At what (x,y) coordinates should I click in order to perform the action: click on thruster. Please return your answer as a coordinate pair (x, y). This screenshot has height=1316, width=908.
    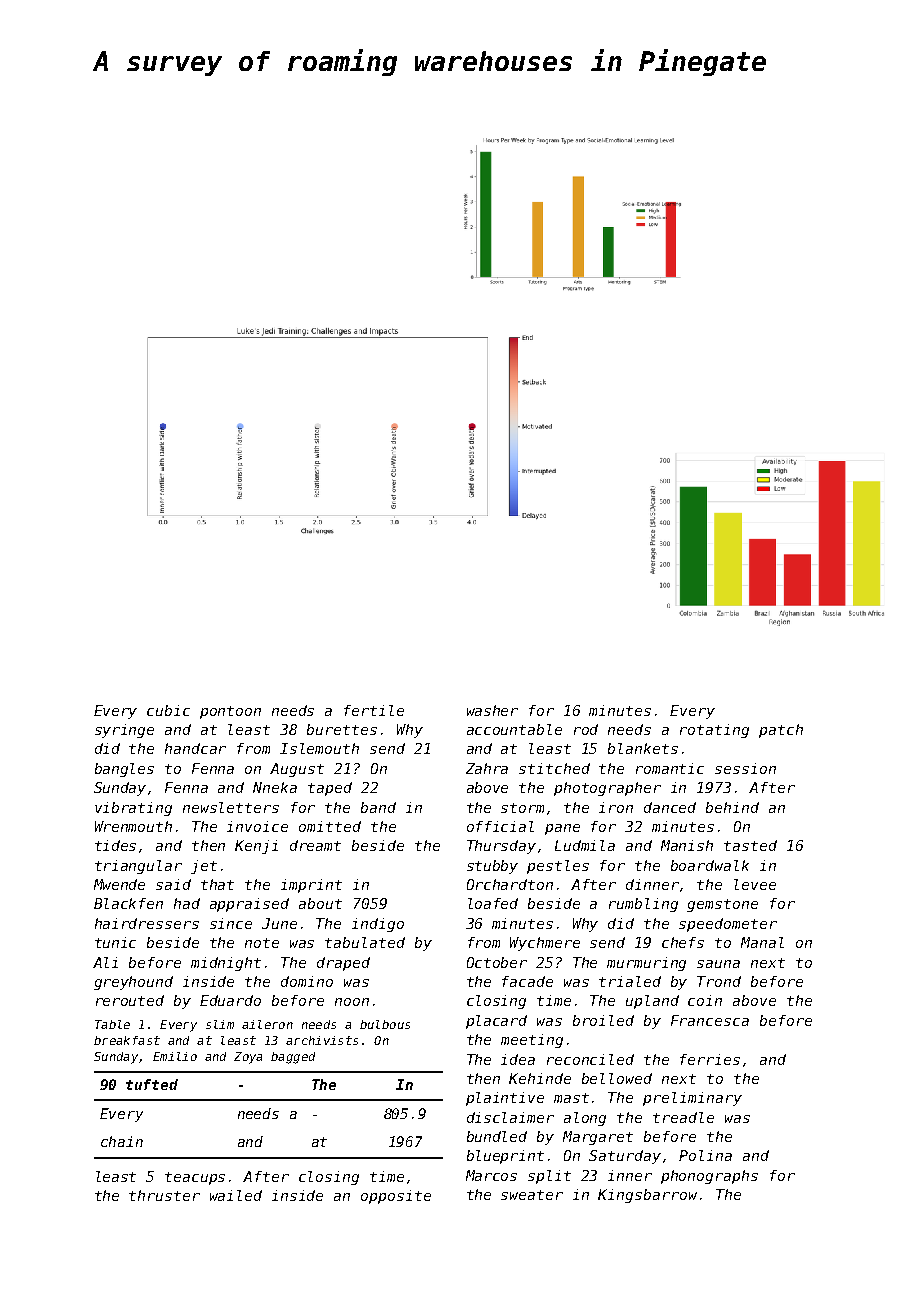
    Looking at the image, I should click on (164, 1195).
